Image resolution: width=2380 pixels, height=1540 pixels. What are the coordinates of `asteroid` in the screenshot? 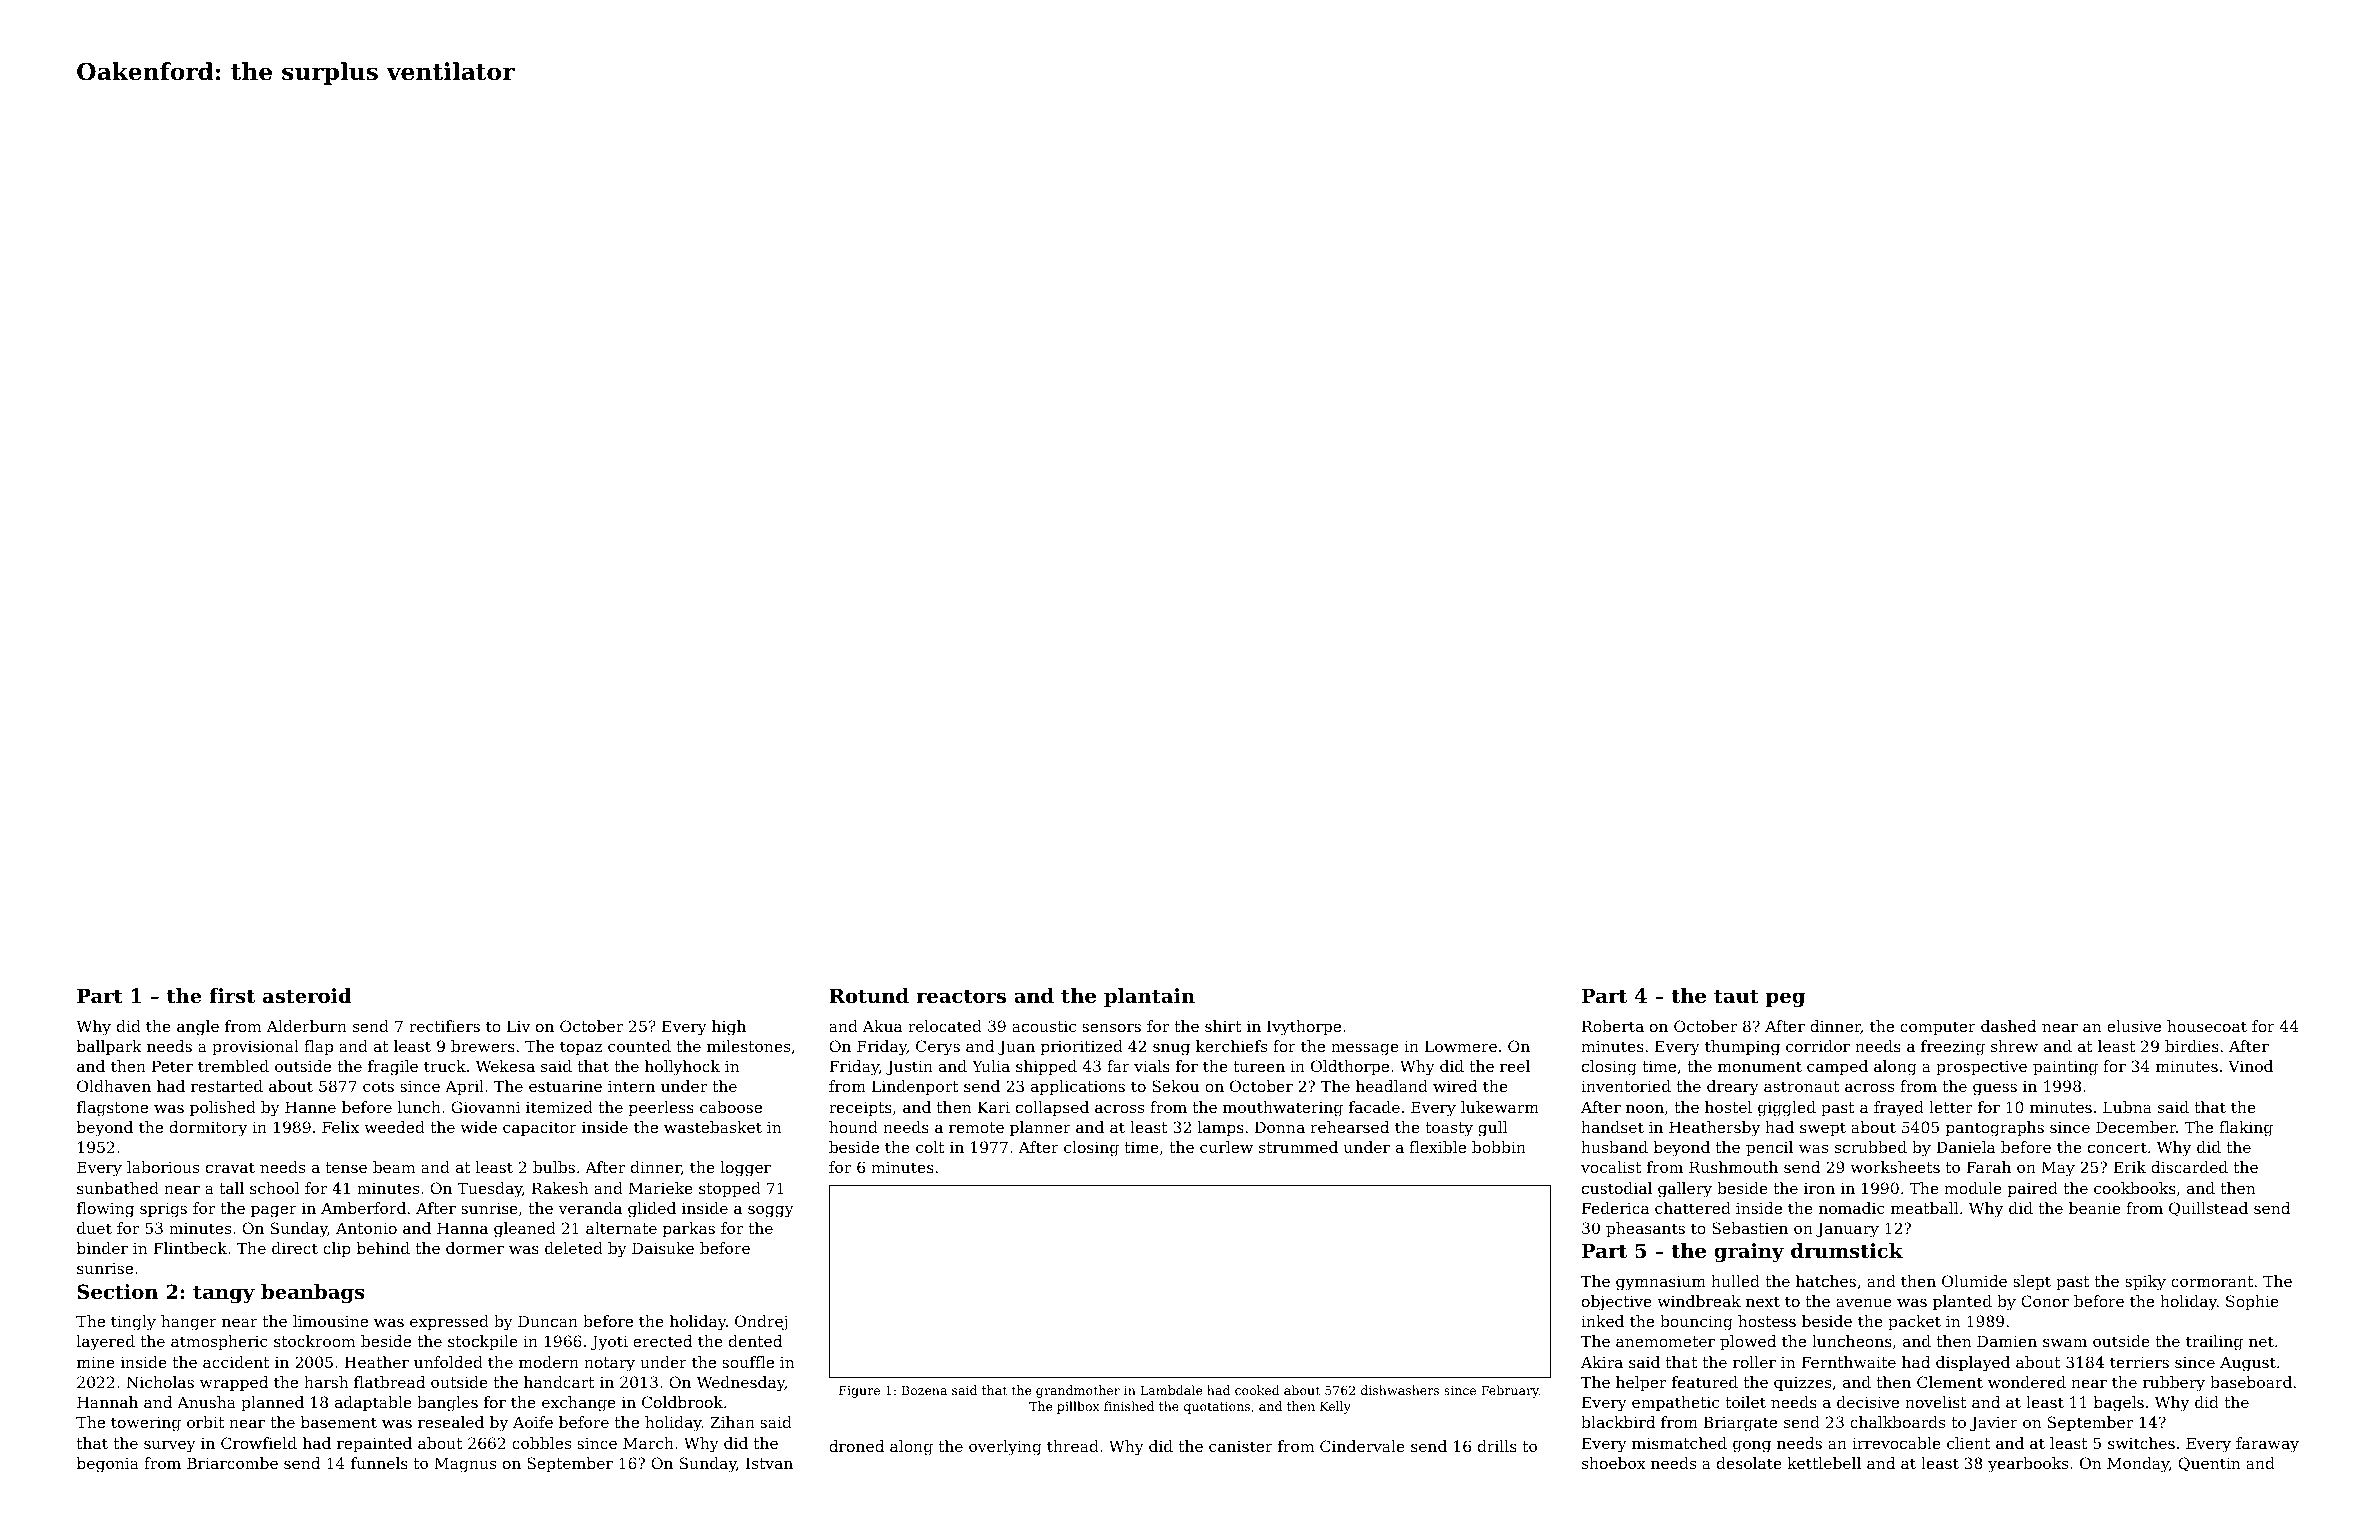 It's located at (307, 996).
